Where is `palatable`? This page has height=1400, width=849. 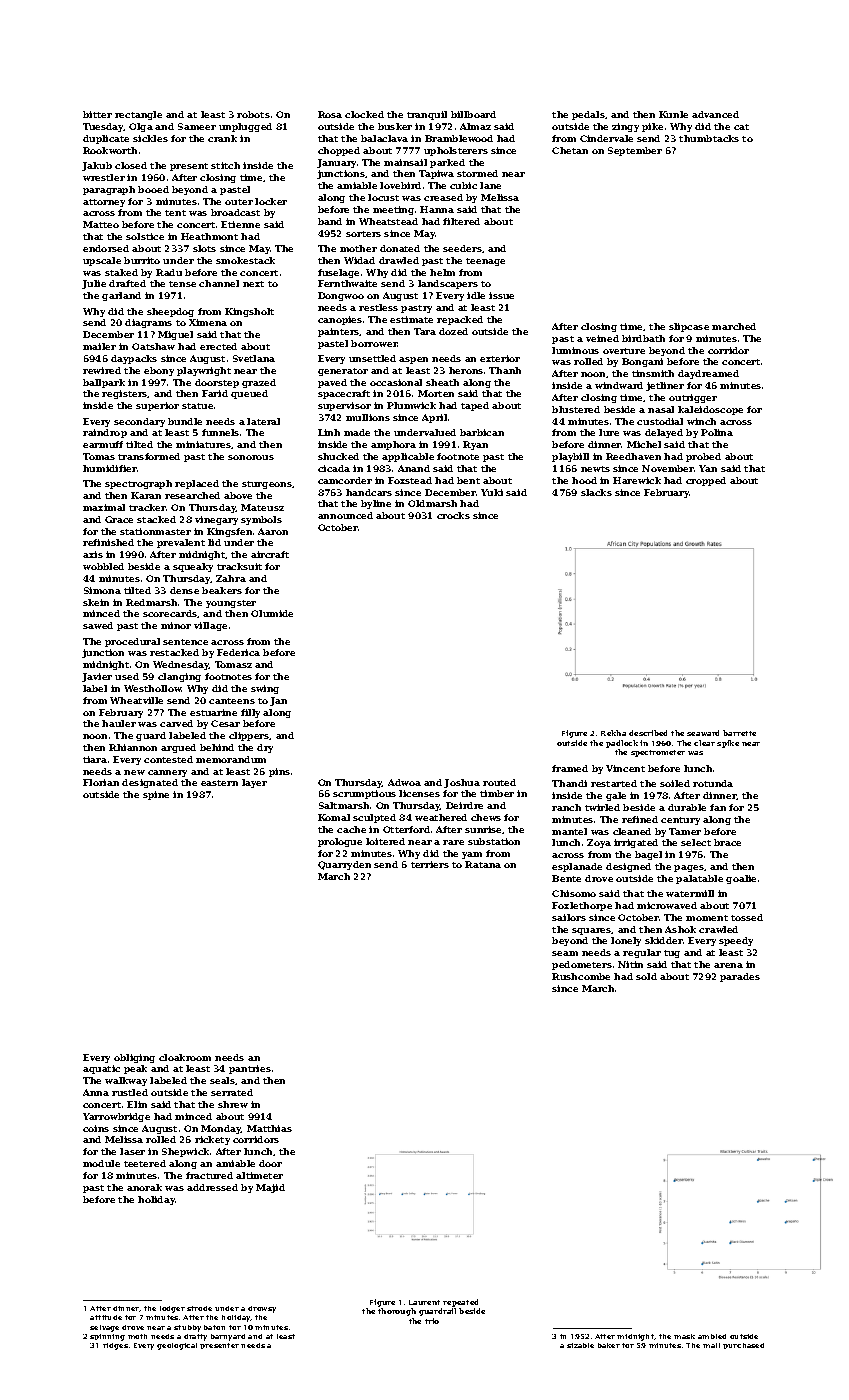 palatable is located at coordinates (699, 879).
